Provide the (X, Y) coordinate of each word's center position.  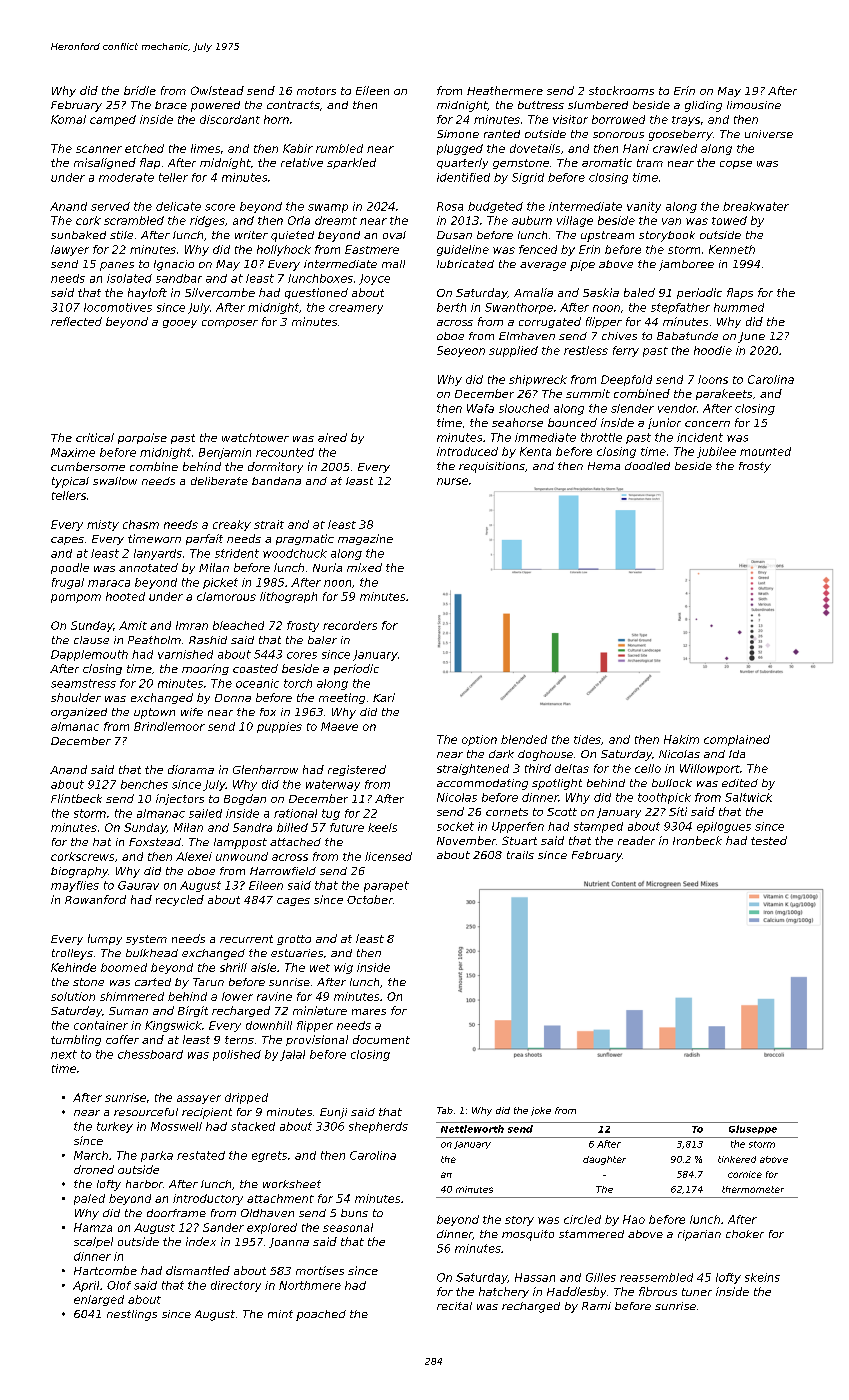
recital (454, 1306)
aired (332, 437)
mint (280, 1314)
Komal (68, 119)
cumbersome (88, 466)
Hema (604, 466)
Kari (384, 697)
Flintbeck (76, 798)
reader (636, 840)
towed (729, 220)
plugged (460, 149)
